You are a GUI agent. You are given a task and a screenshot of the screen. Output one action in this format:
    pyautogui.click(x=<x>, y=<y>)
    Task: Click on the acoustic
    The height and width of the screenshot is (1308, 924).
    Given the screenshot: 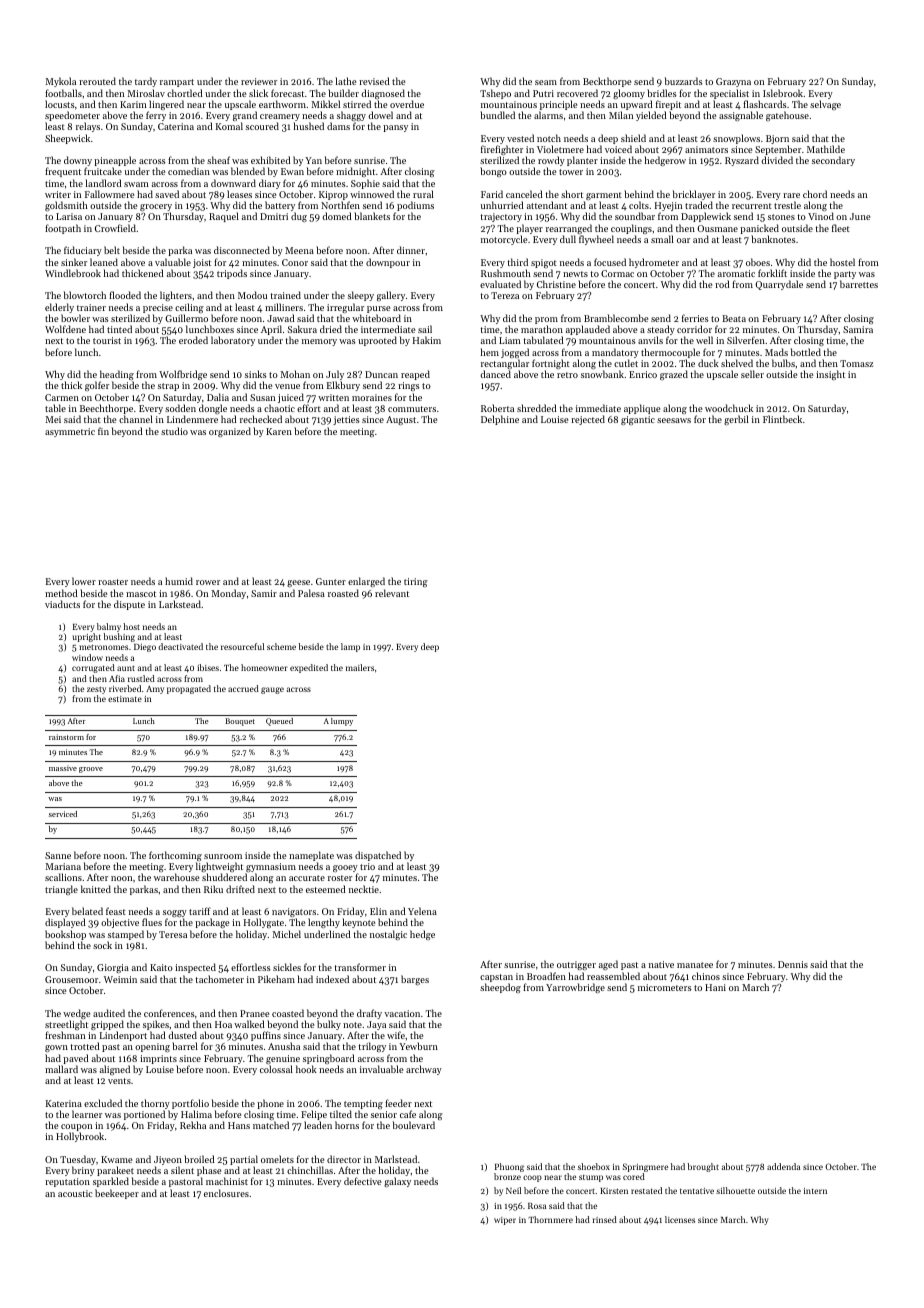 What is the action you would take?
    pyautogui.click(x=75, y=1193)
